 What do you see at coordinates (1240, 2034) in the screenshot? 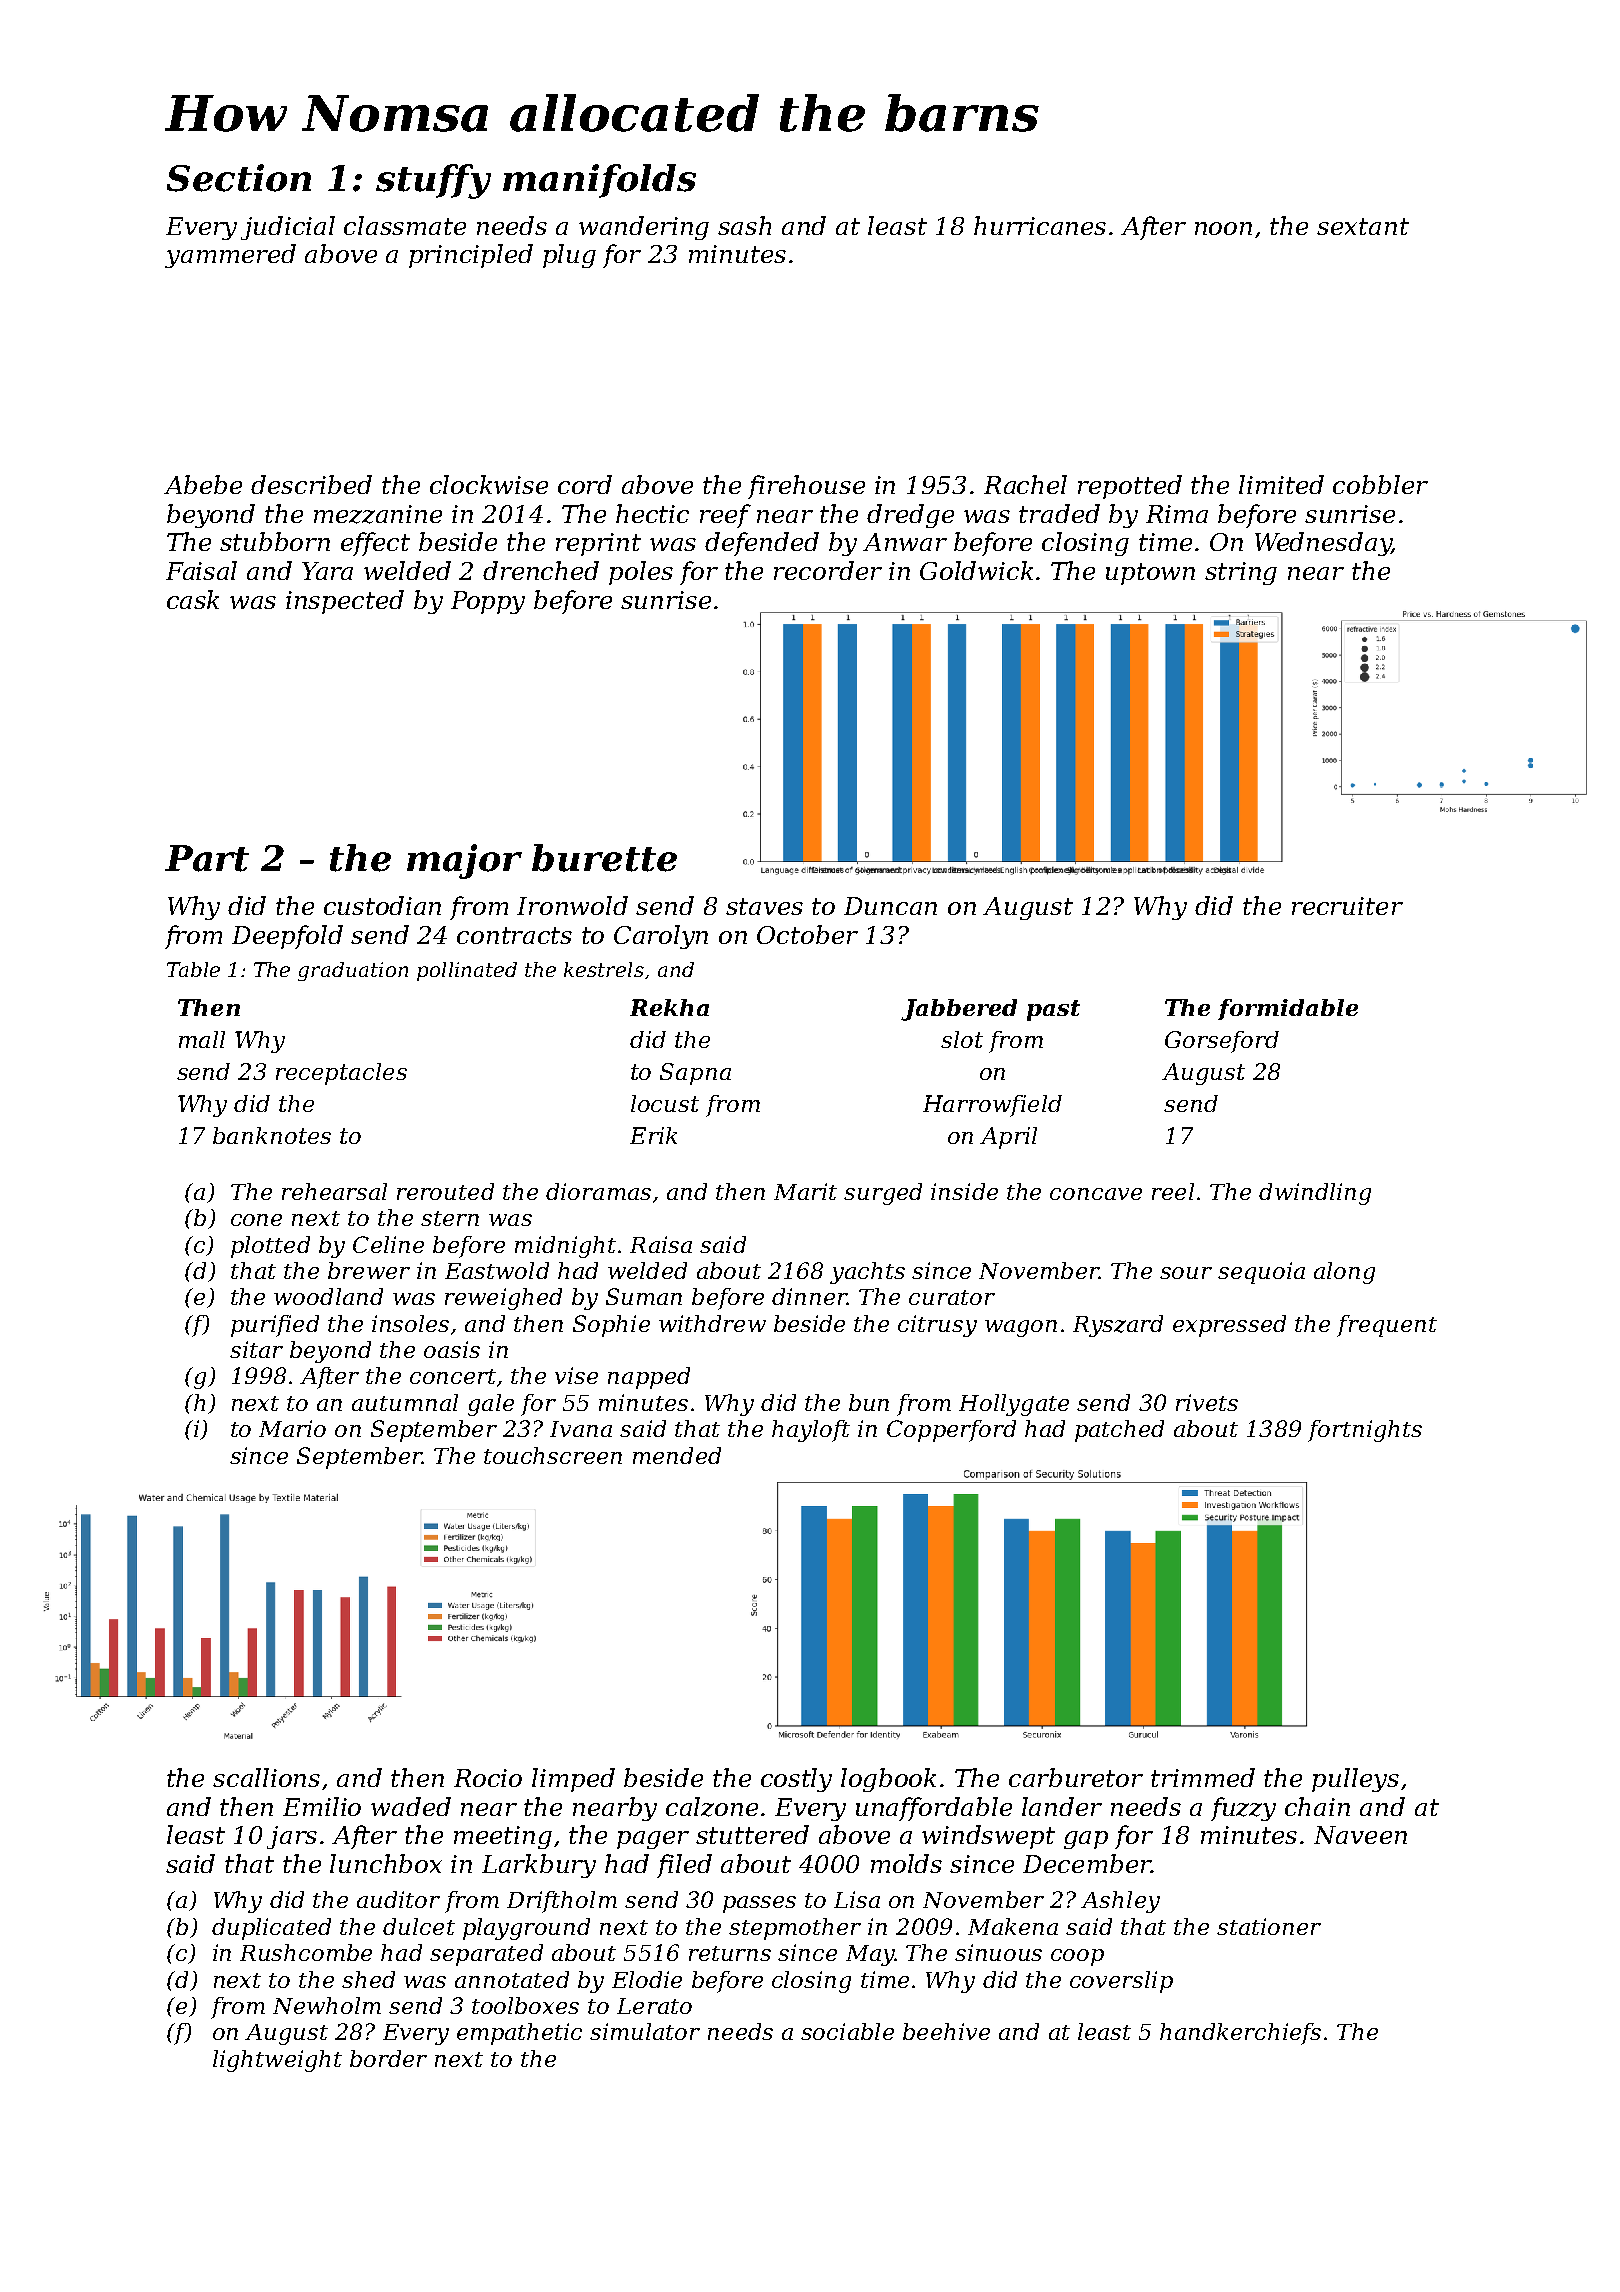
I see `handkerchiefs` at bounding box center [1240, 2034].
